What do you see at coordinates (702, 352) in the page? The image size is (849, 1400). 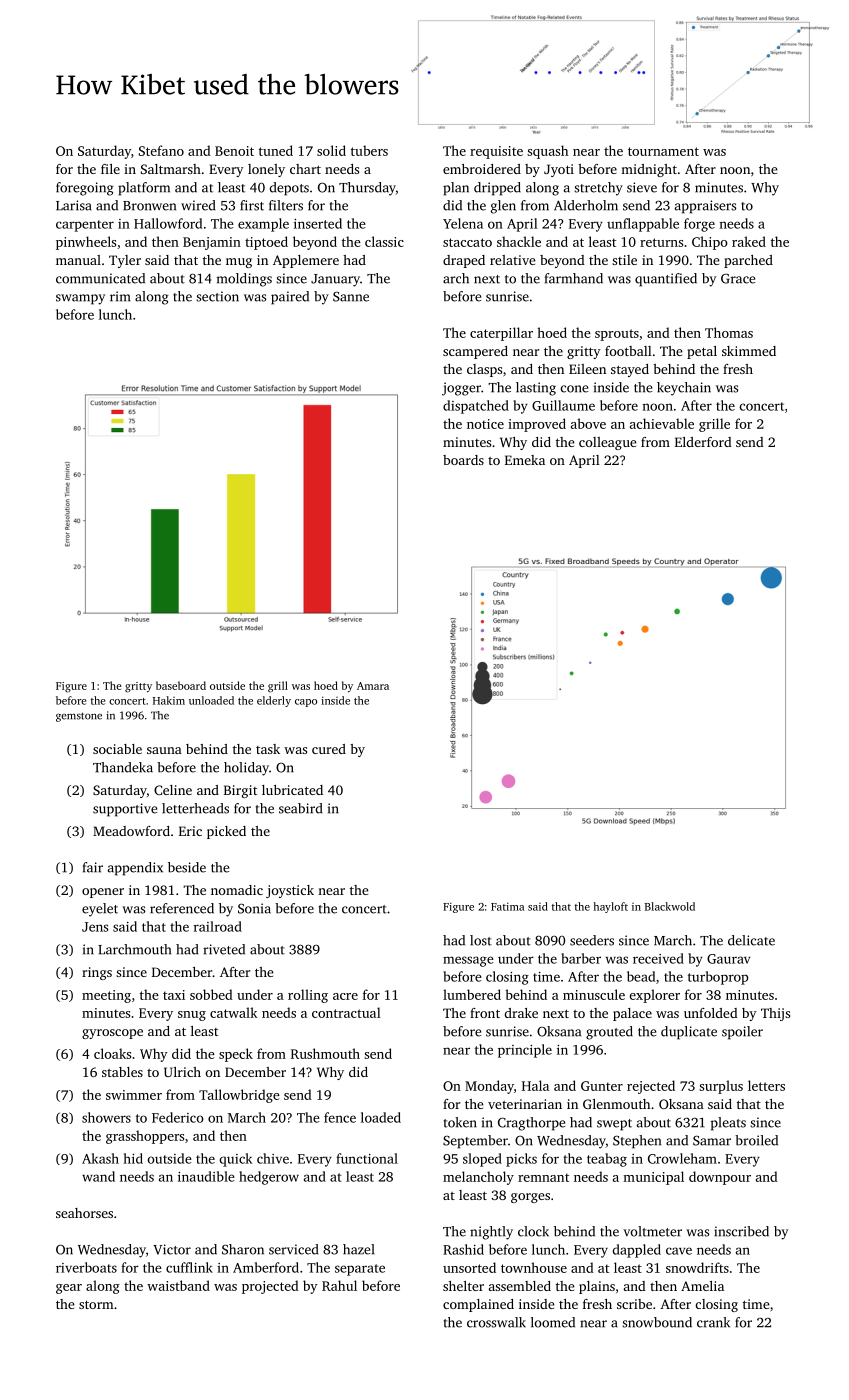 I see `petal` at bounding box center [702, 352].
